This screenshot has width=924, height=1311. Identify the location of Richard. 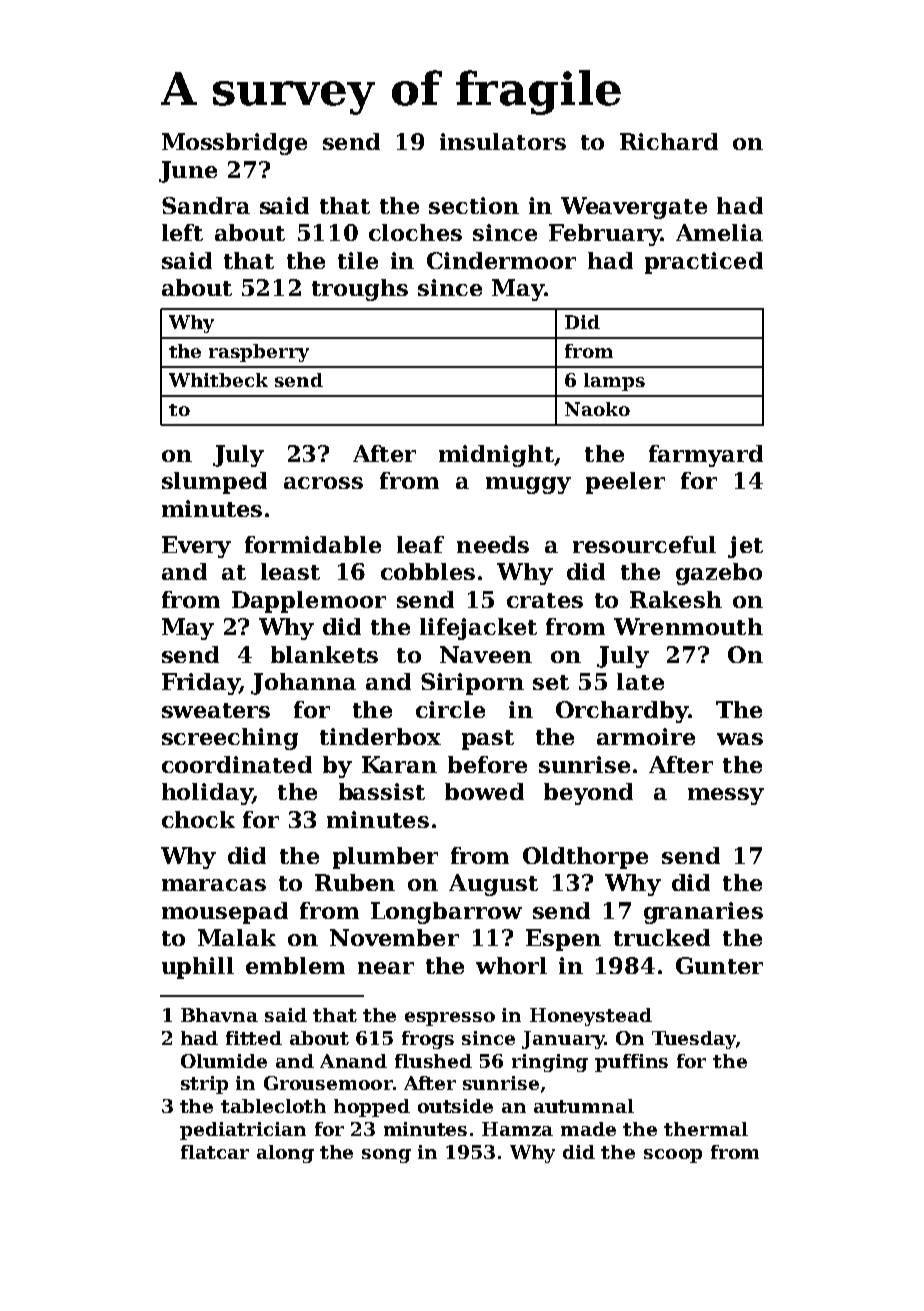
(669, 141).
